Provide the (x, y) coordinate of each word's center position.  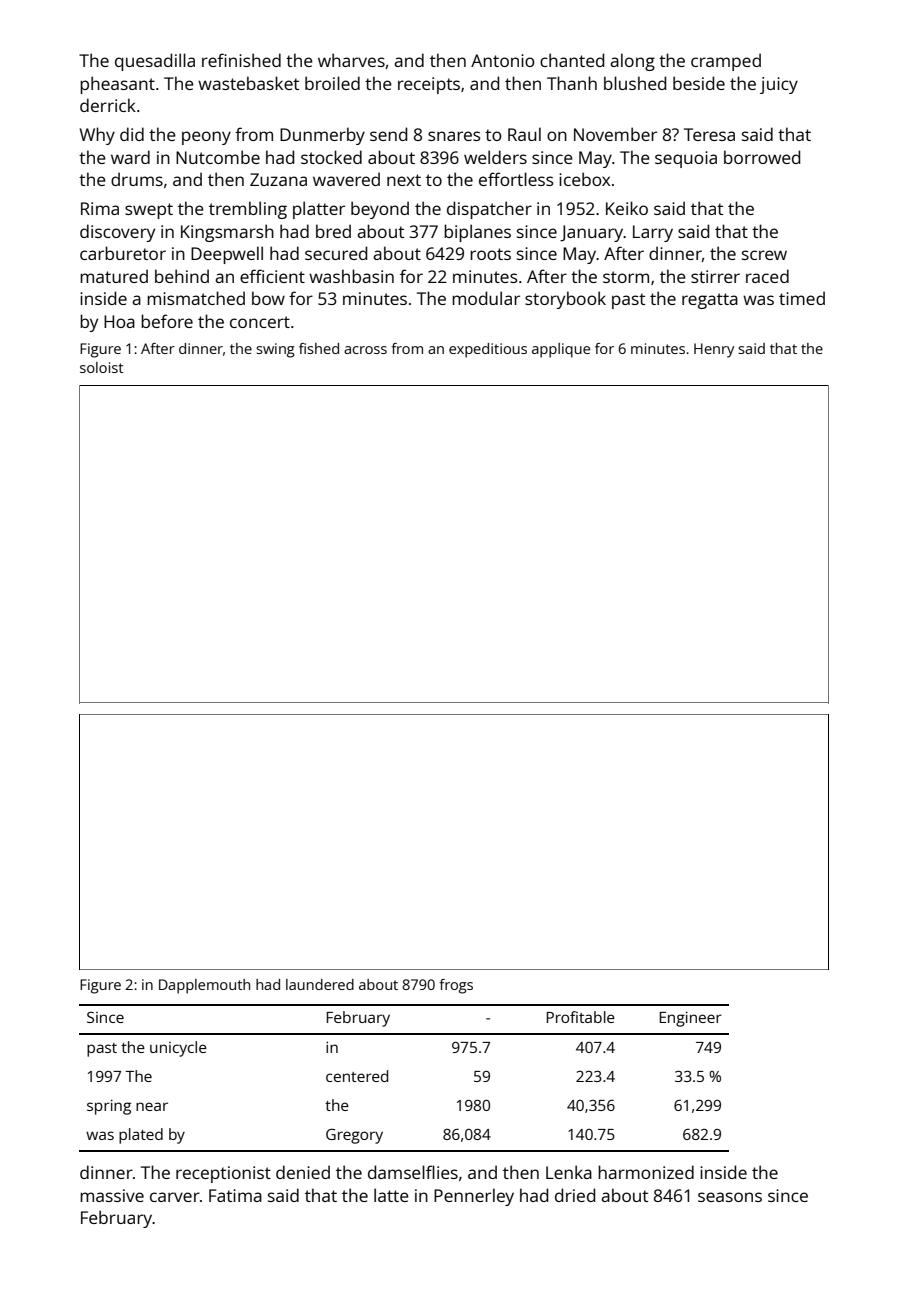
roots (490, 254)
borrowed (762, 157)
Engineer (690, 1019)
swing (275, 350)
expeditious (488, 350)
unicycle (178, 1049)
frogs (456, 986)
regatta (710, 301)
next (404, 180)
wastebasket (248, 83)
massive (112, 1195)
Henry (714, 350)
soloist (102, 367)
